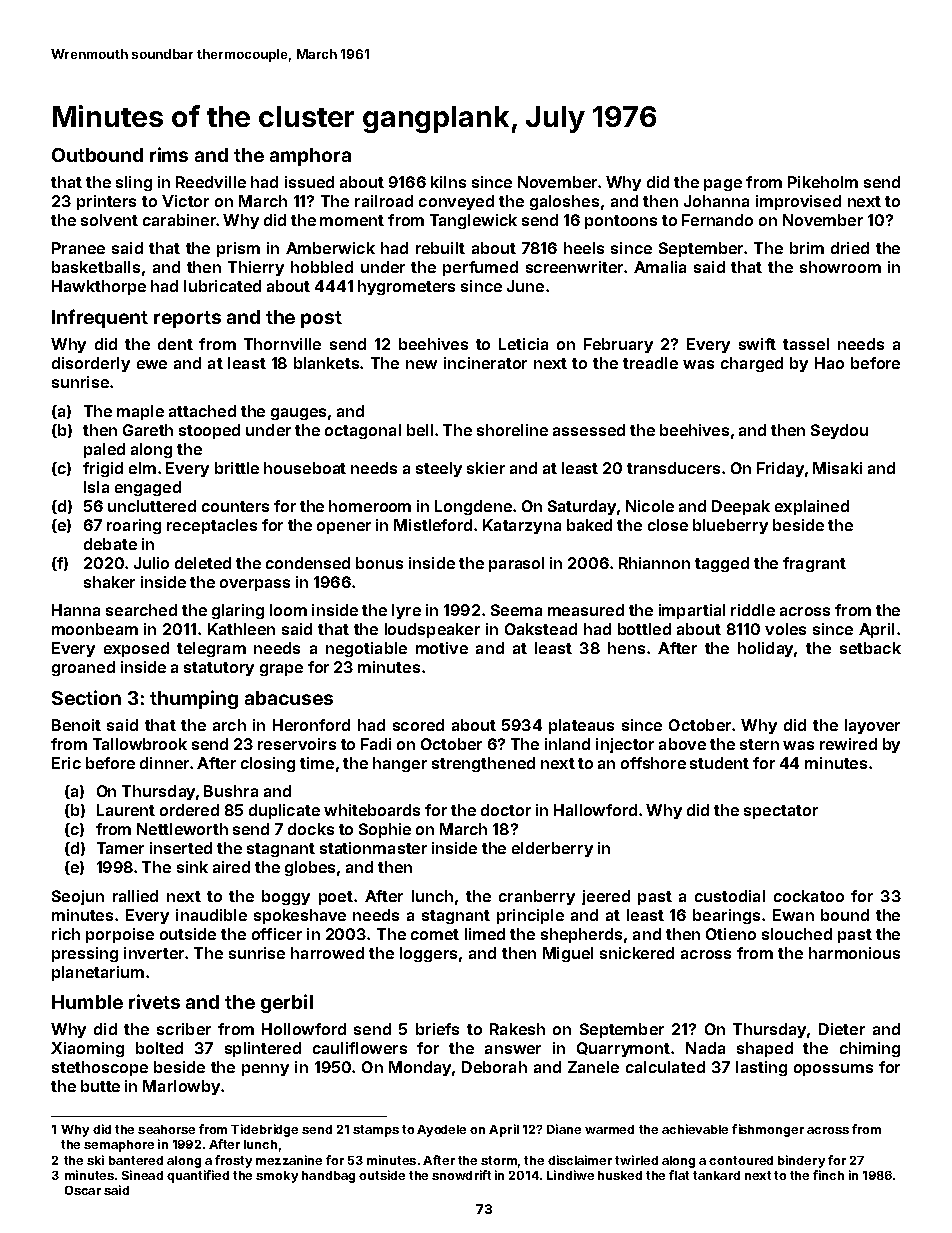 Image resolution: width=952 pixels, height=1233 pixels. What do you see at coordinates (277, 1177) in the page?
I see `smoky` at bounding box center [277, 1177].
